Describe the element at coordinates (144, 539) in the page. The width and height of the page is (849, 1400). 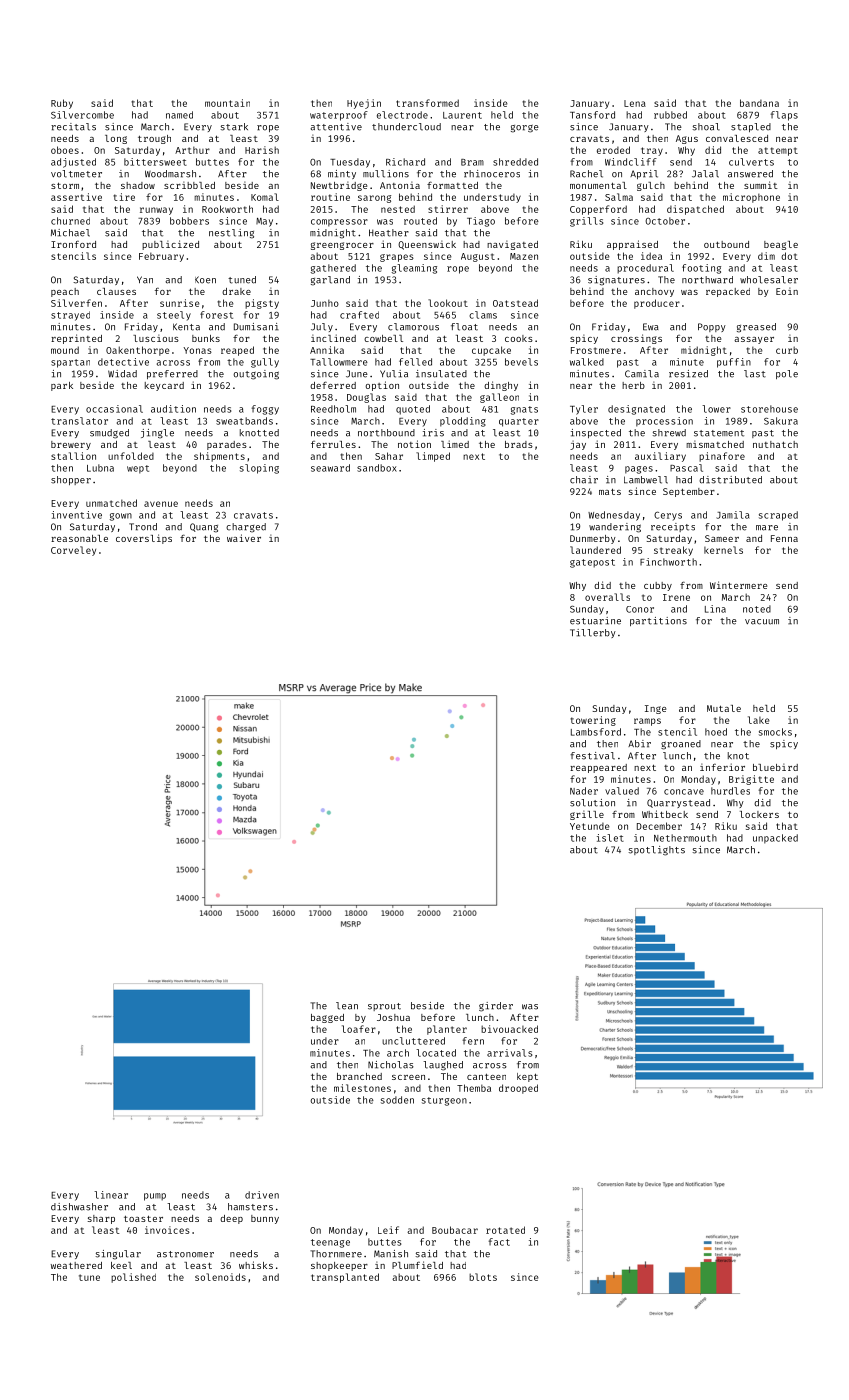
I see `coverslips` at that location.
